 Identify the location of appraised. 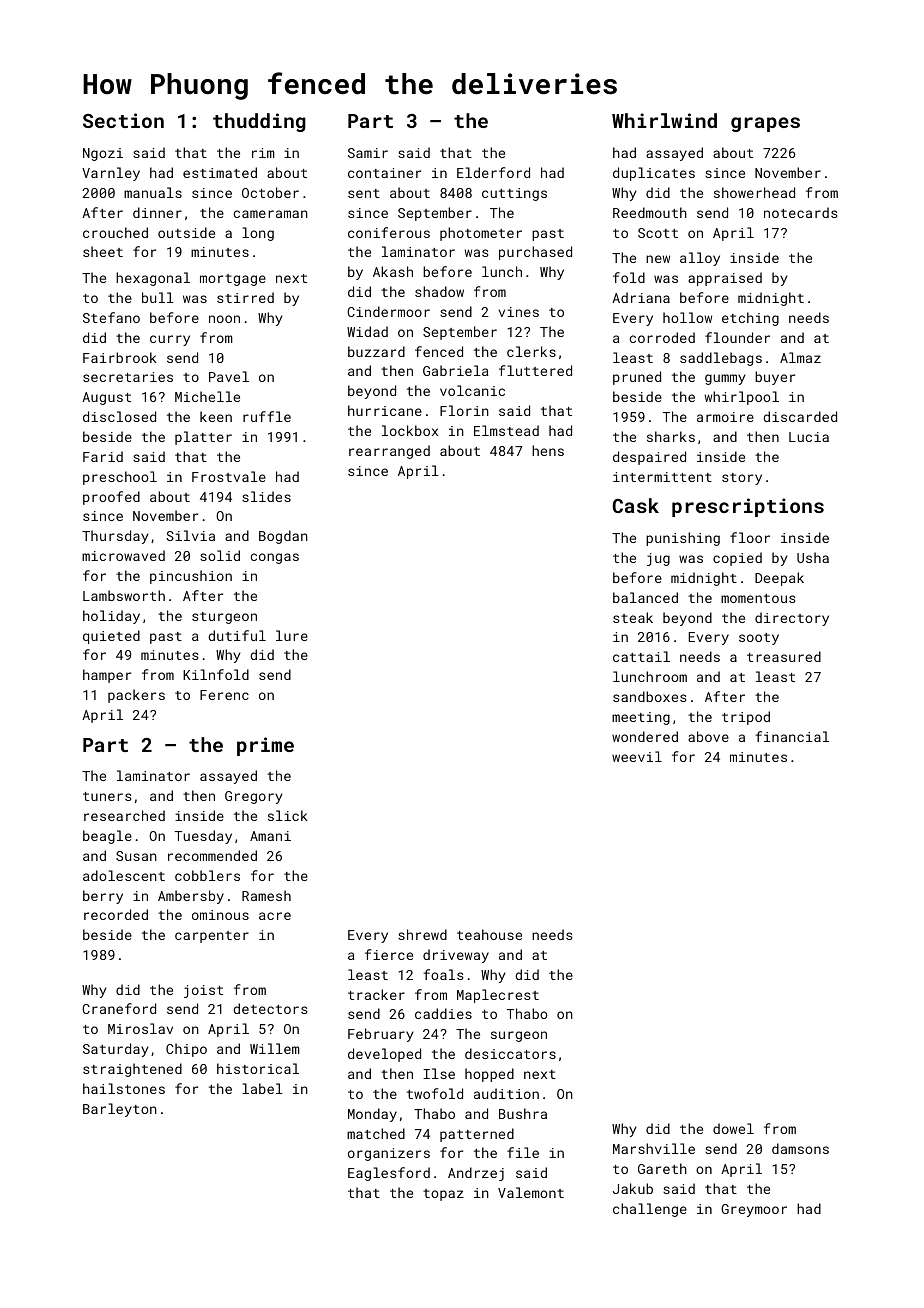
(725, 279).
